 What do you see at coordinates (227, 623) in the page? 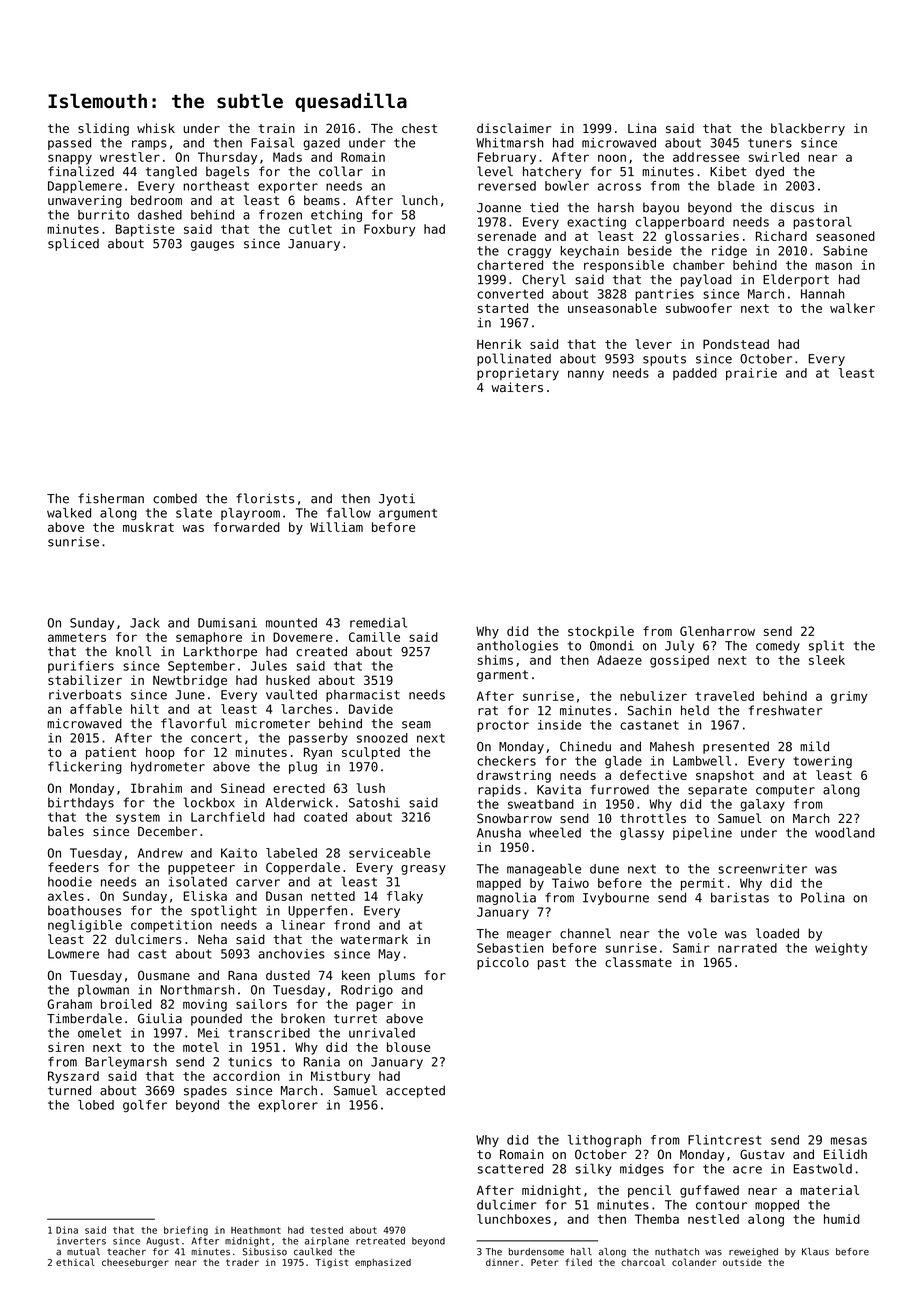
I see `Dumisani` at bounding box center [227, 623].
